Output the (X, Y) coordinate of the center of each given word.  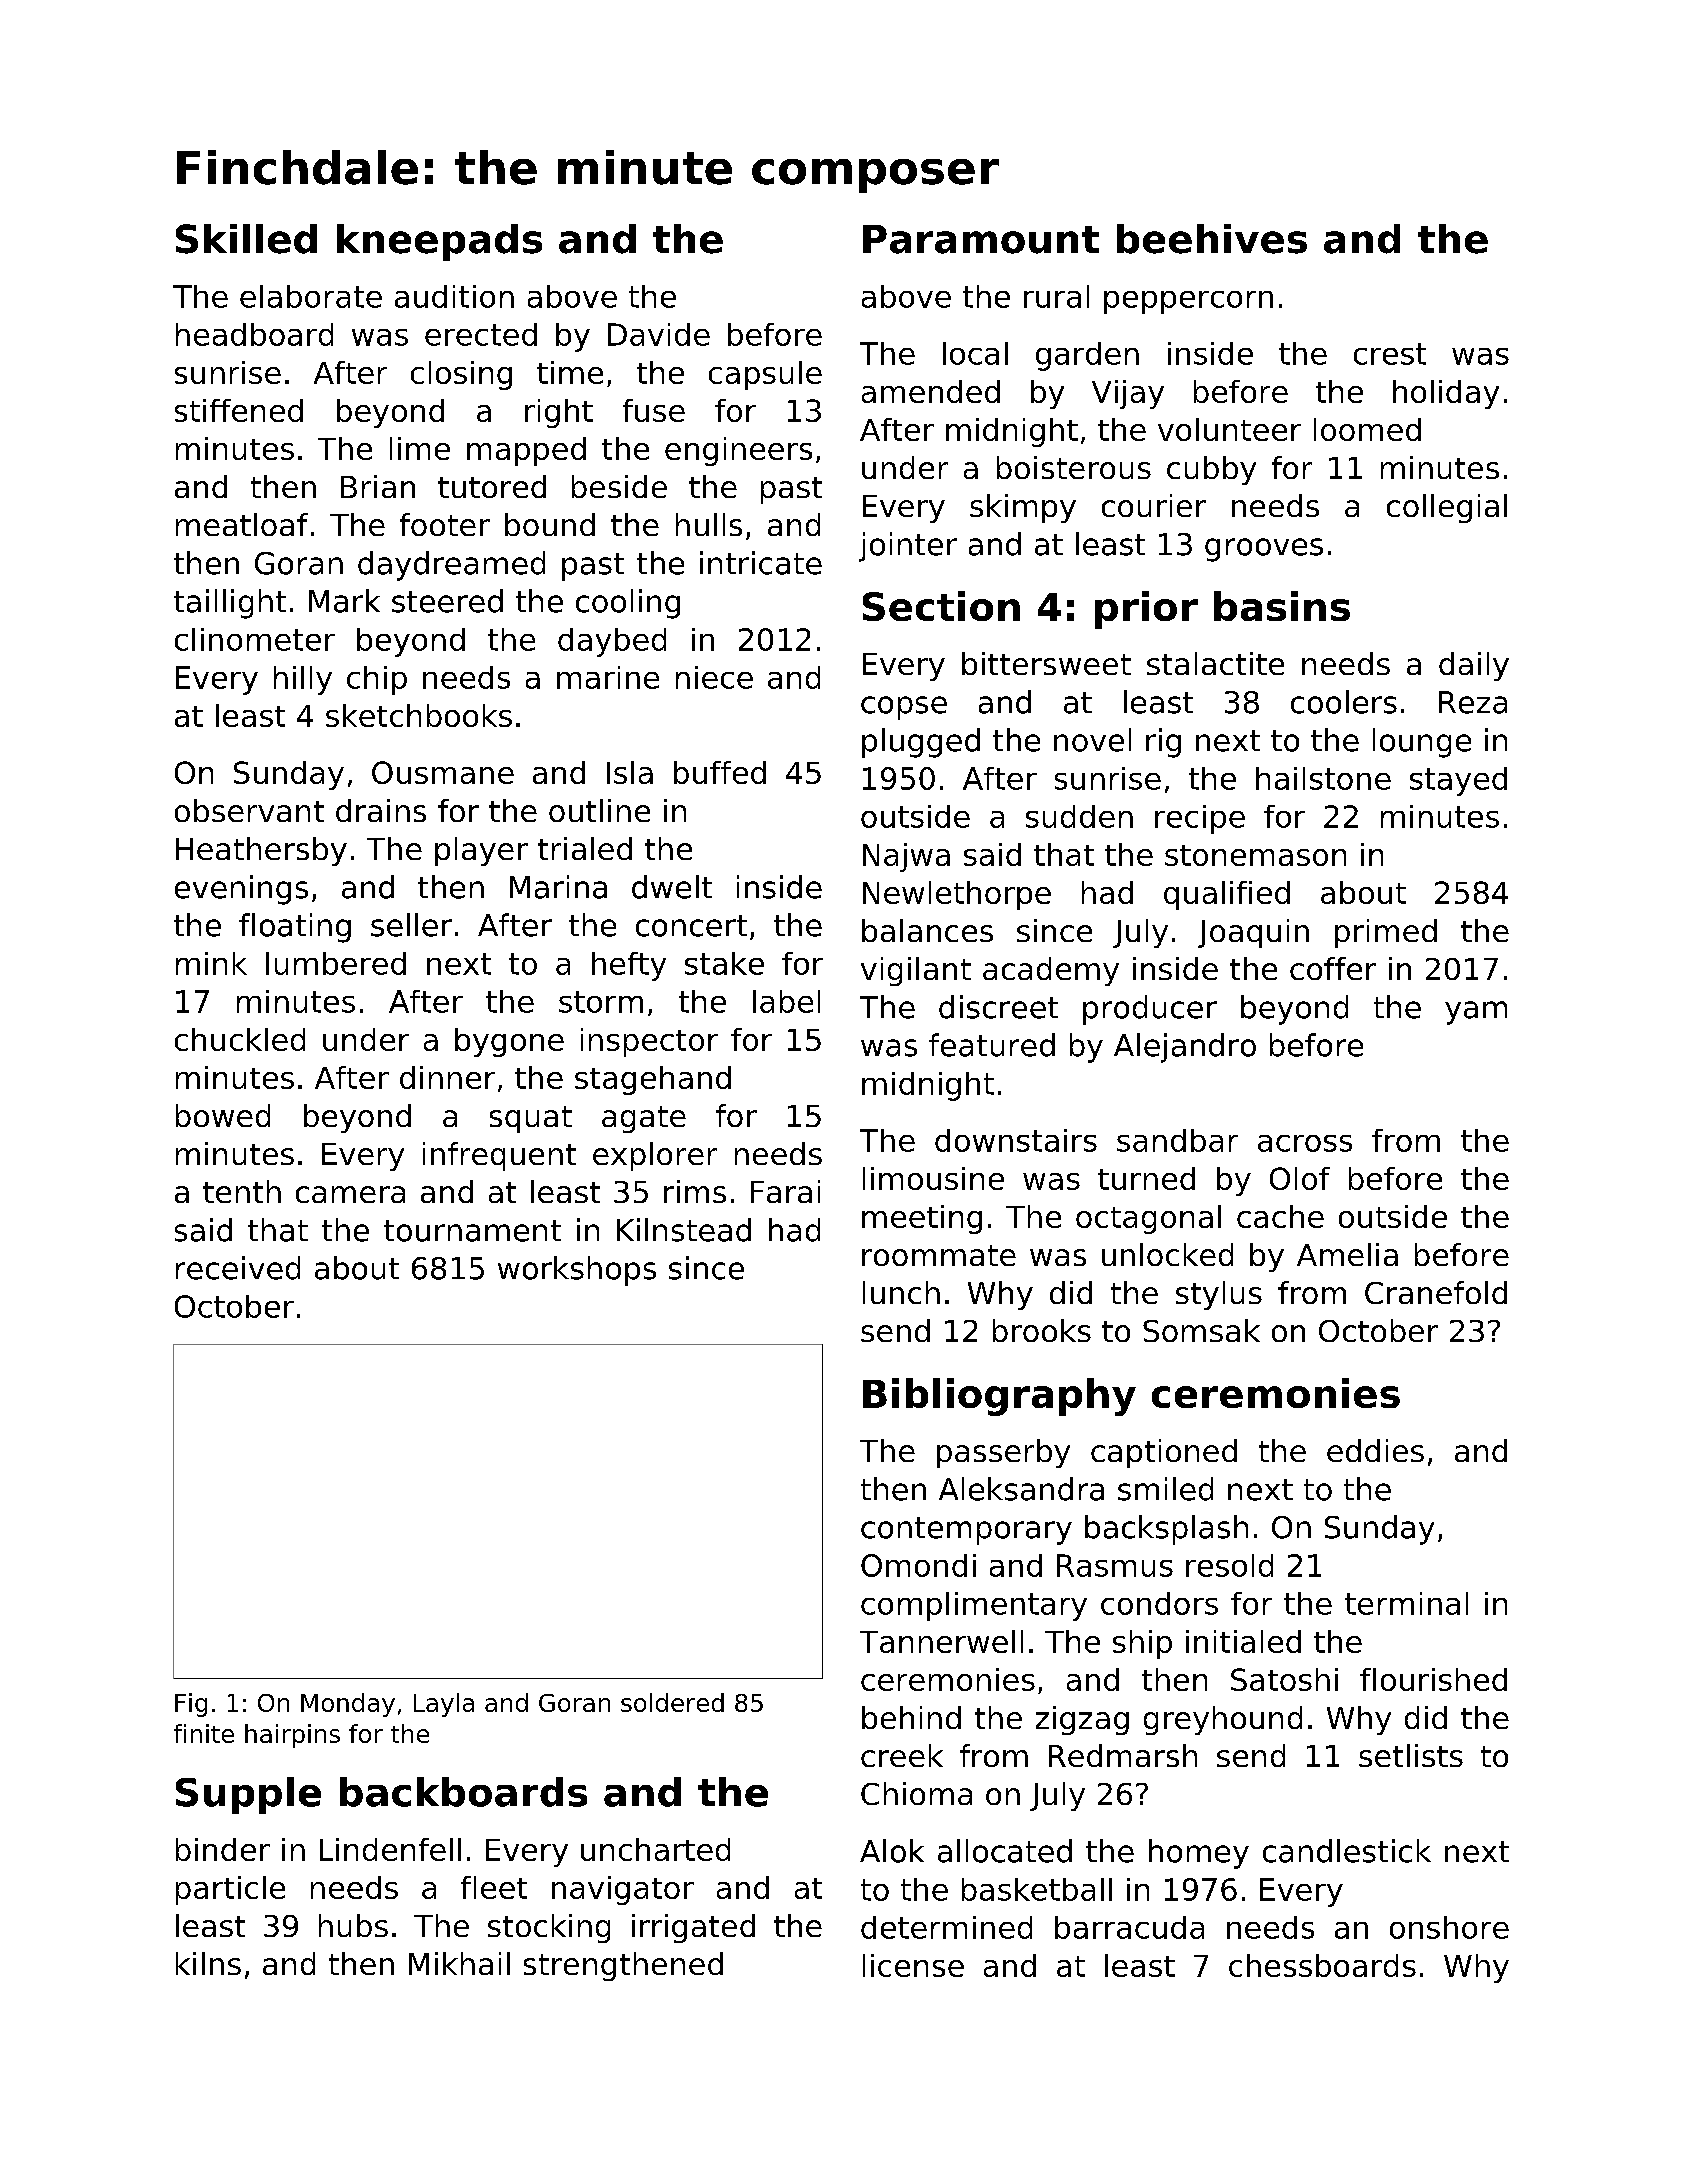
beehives (1212, 239)
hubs (353, 1925)
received (238, 1268)
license (913, 1965)
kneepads (439, 242)
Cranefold (1436, 1292)
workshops (577, 1271)
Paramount (981, 239)
